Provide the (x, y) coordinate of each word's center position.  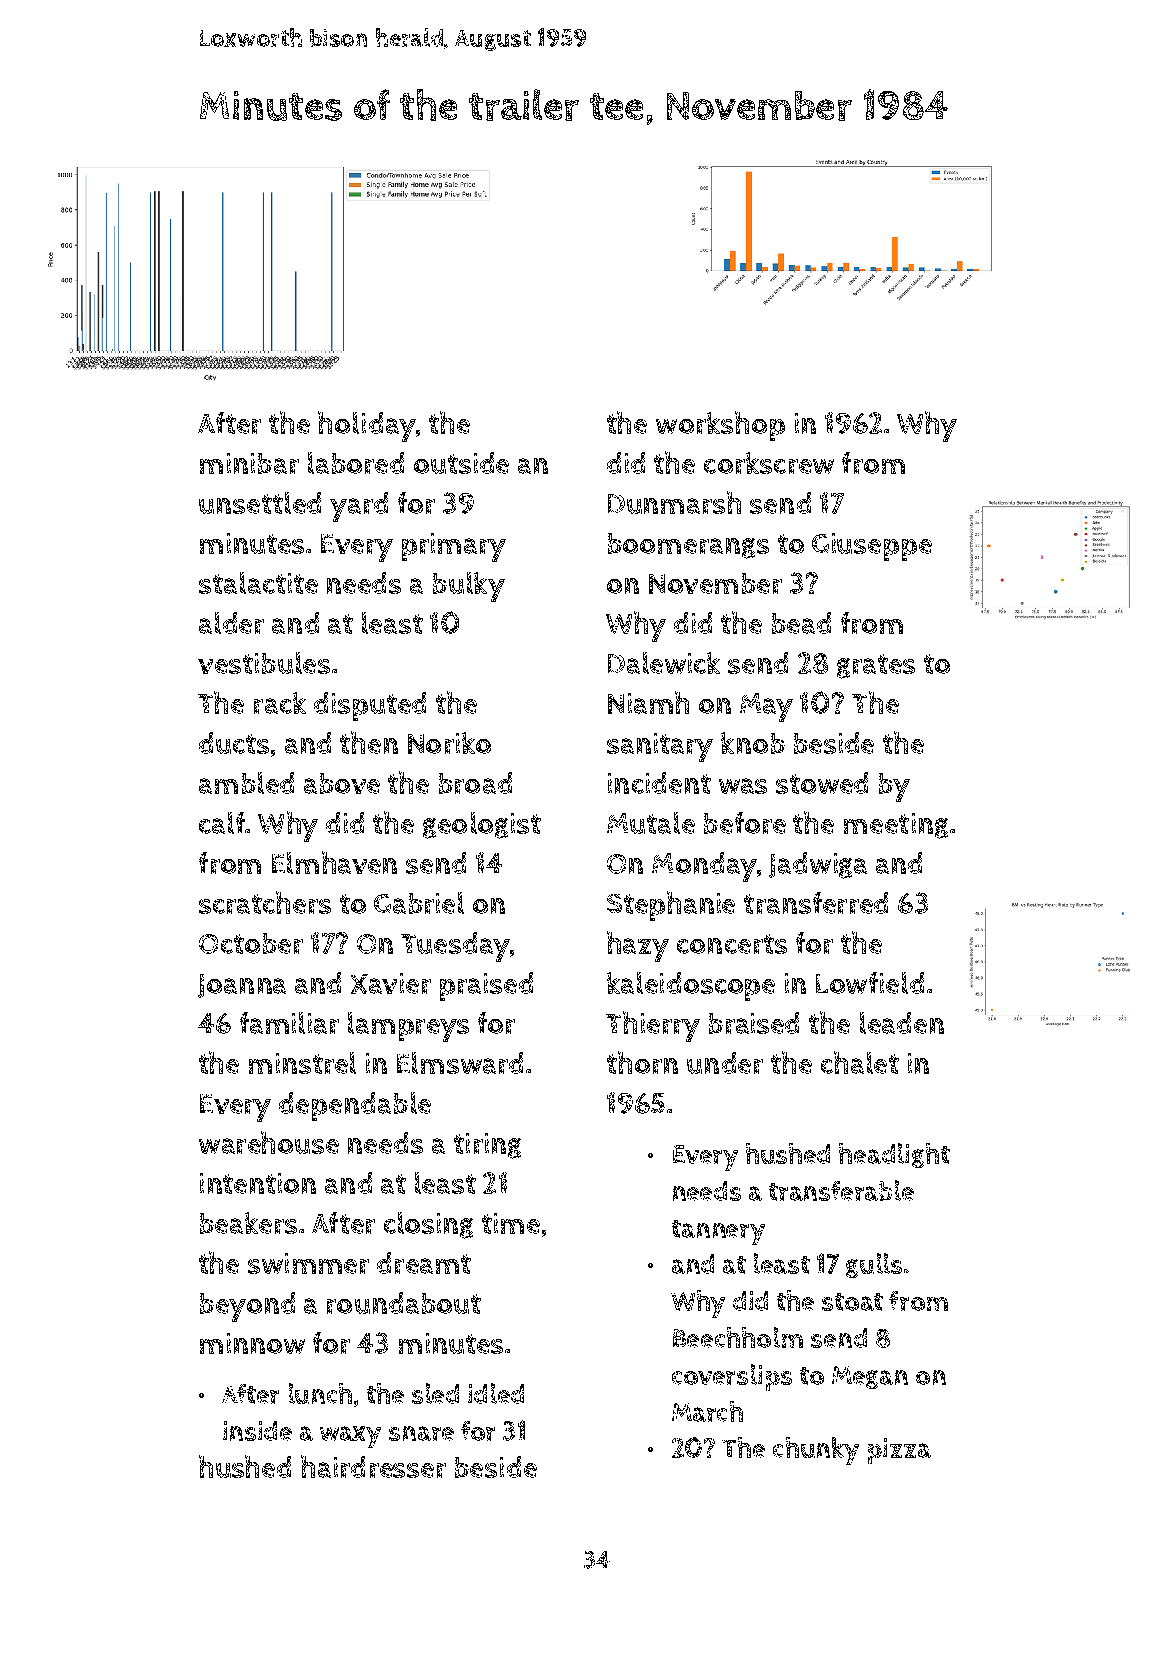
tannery (718, 1232)
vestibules (264, 663)
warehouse (269, 1142)
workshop (720, 426)
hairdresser (373, 1466)
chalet (860, 1062)
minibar (249, 463)
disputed (370, 706)
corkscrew (769, 463)
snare (421, 1433)
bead (801, 623)
